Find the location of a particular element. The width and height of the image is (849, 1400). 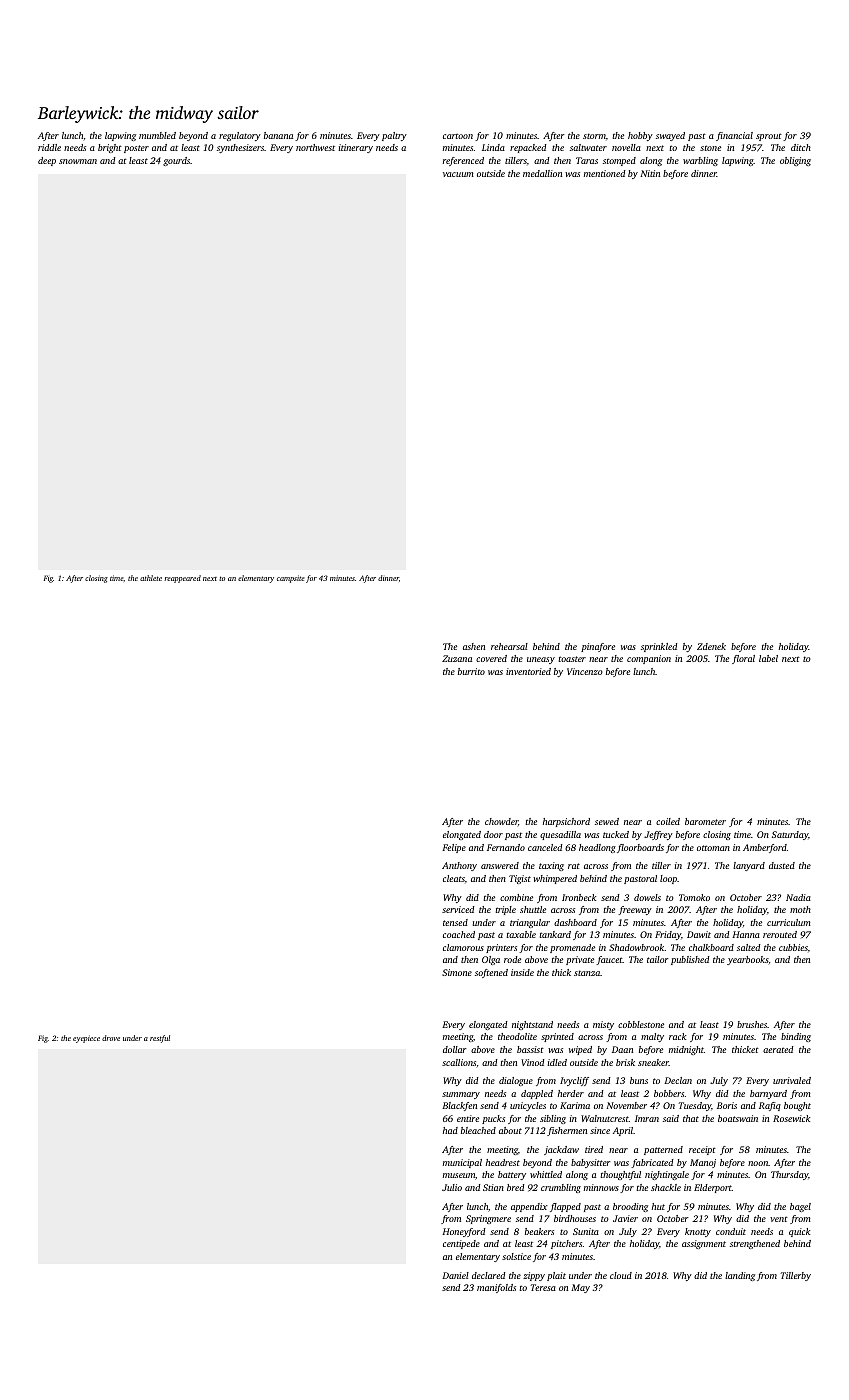

brushes is located at coordinates (752, 1024).
